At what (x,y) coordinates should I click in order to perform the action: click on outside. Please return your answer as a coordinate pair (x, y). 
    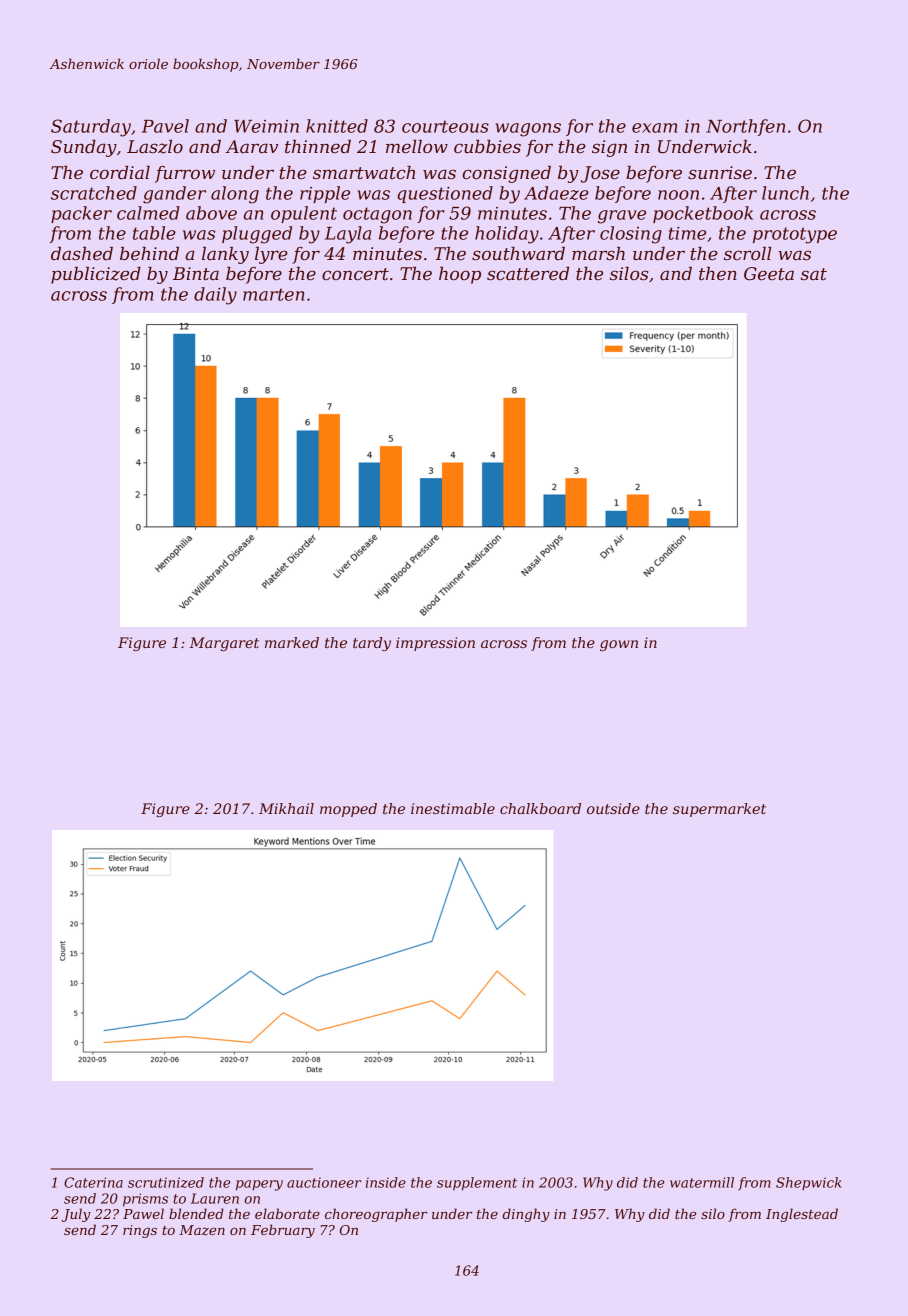
    Looking at the image, I should click on (613, 808).
